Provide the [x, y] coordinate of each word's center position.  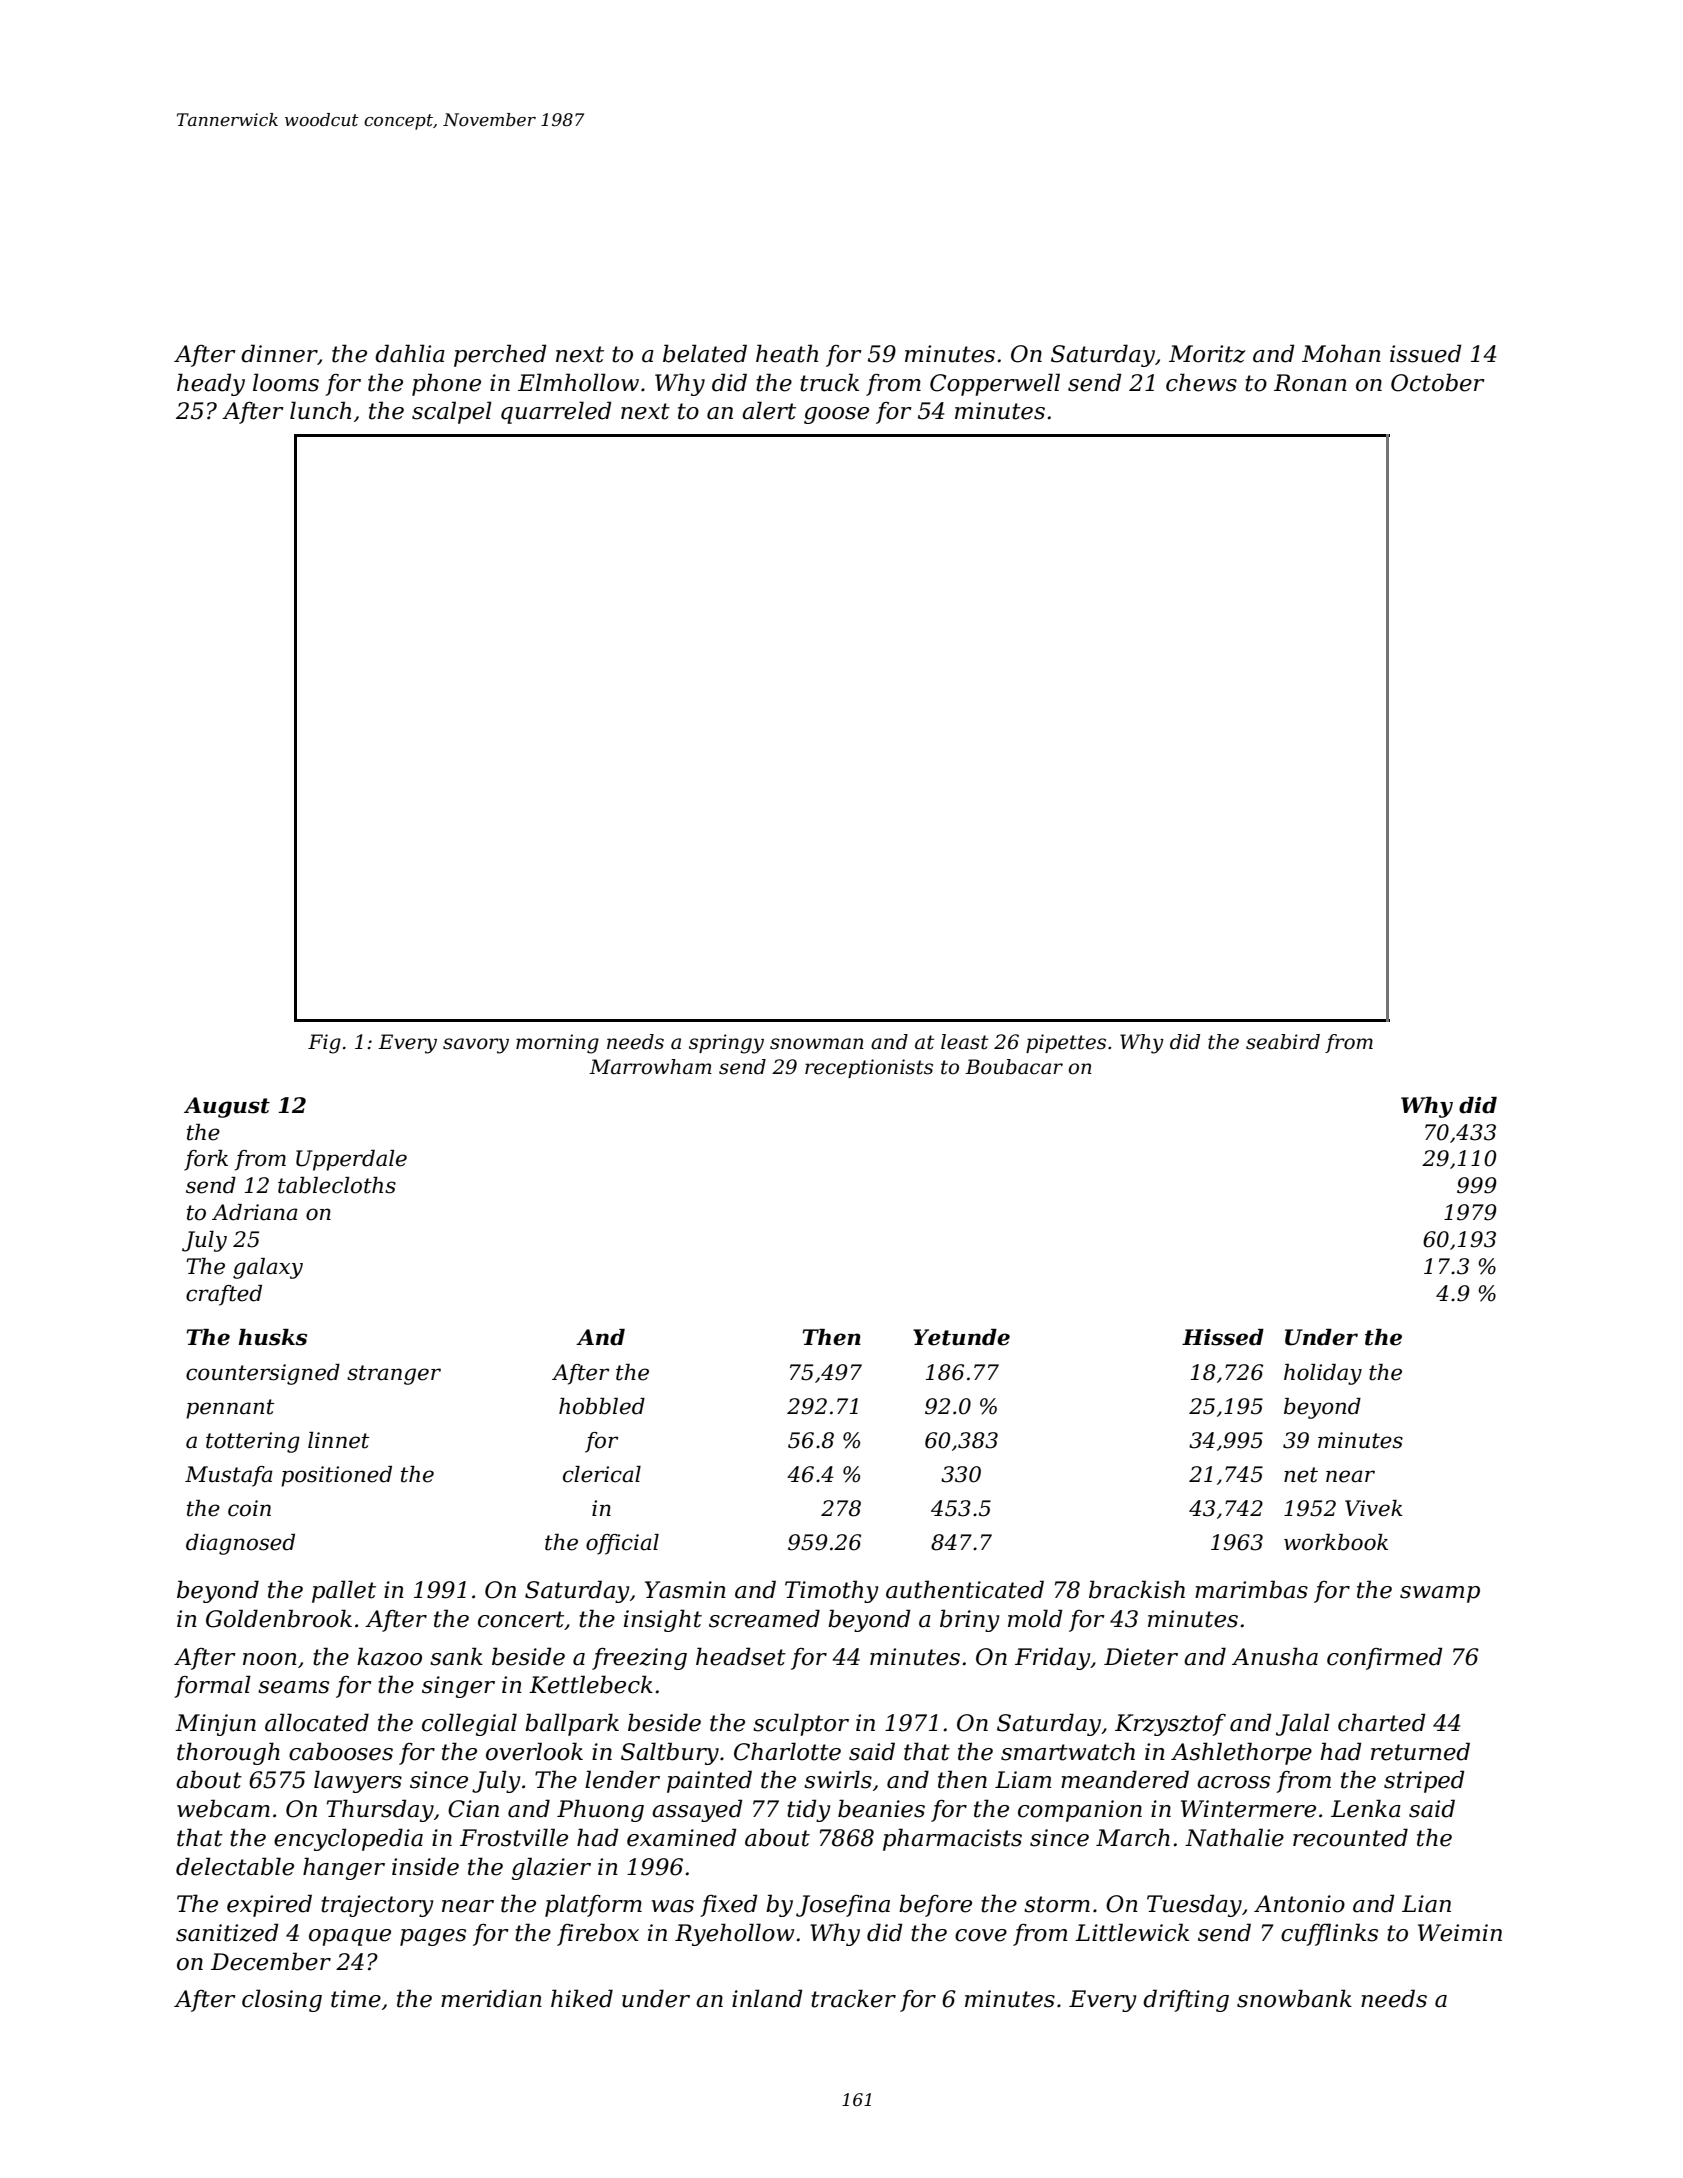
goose [836, 415]
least [964, 1042]
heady [211, 384]
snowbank [1294, 1998]
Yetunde [961, 1337]
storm [1057, 1904]
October [1438, 382]
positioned [336, 1476]
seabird [1283, 1042]
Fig [324, 1044]
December [271, 1961]
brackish [1137, 1589]
